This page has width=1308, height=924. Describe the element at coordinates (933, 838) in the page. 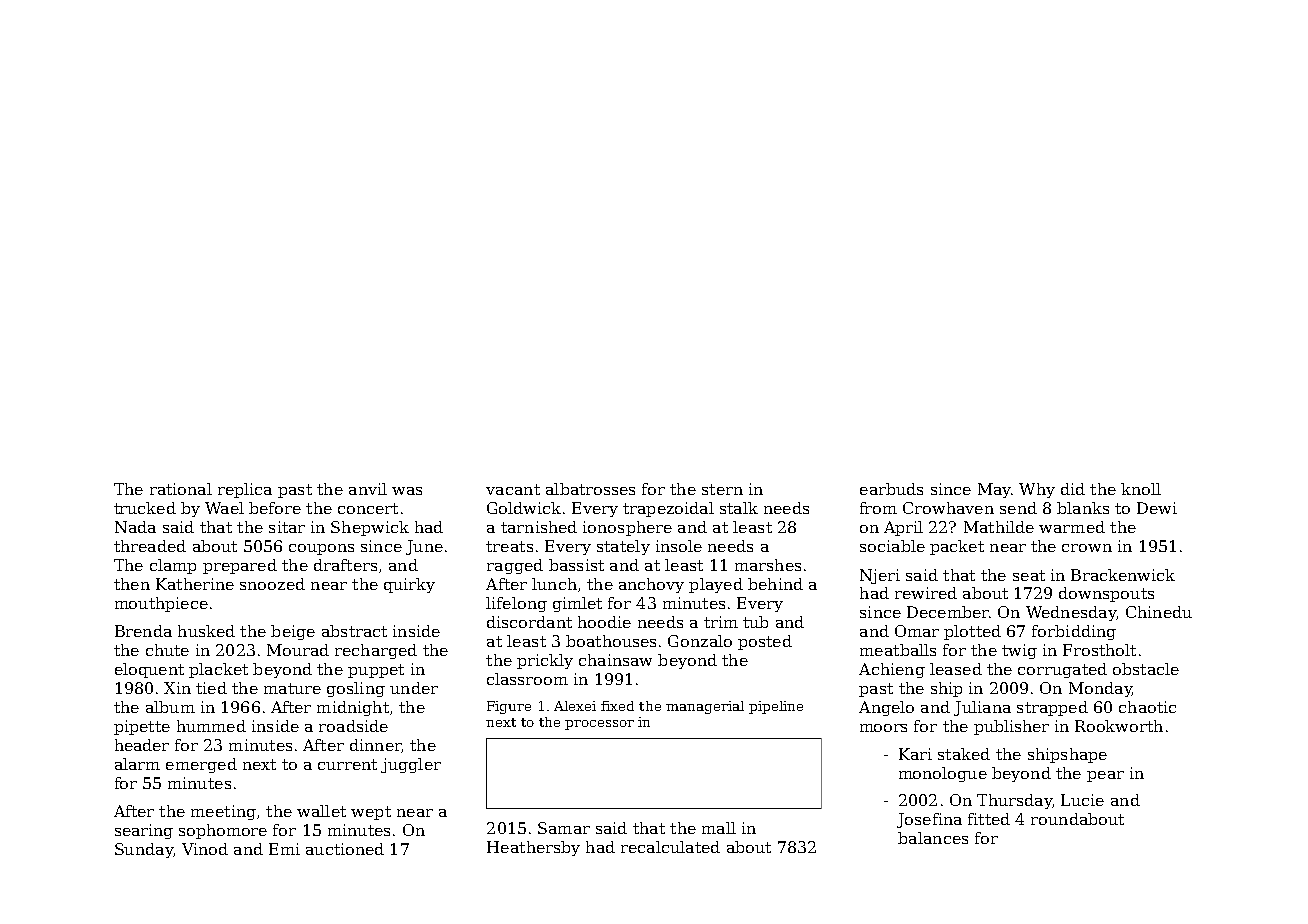

I see `balances` at that location.
